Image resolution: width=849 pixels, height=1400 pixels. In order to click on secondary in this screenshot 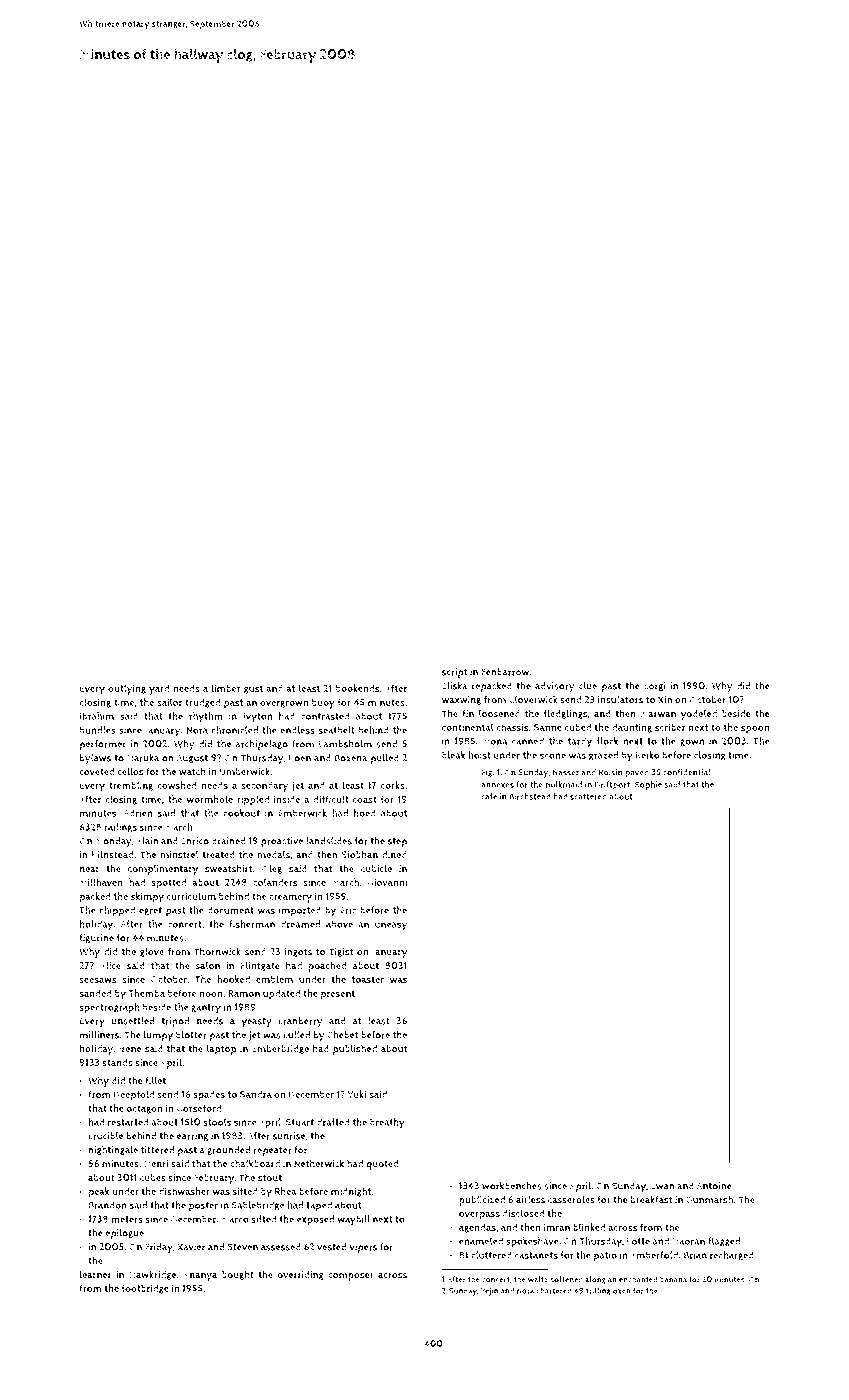, I will do `click(264, 786)`.
